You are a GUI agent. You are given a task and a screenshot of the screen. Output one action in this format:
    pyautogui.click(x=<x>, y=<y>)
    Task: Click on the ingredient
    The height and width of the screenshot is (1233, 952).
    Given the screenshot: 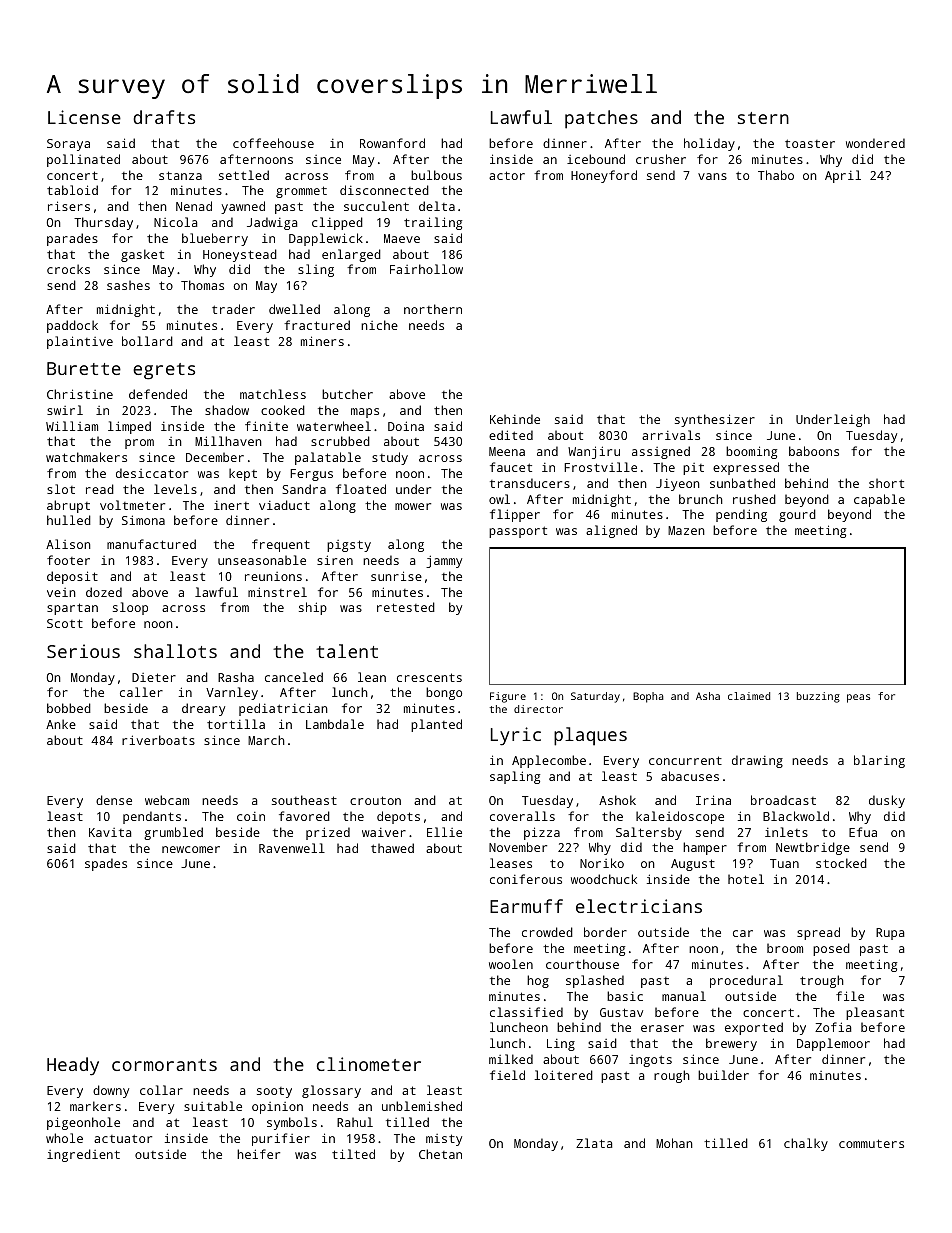 What is the action you would take?
    pyautogui.click(x=83, y=1155)
